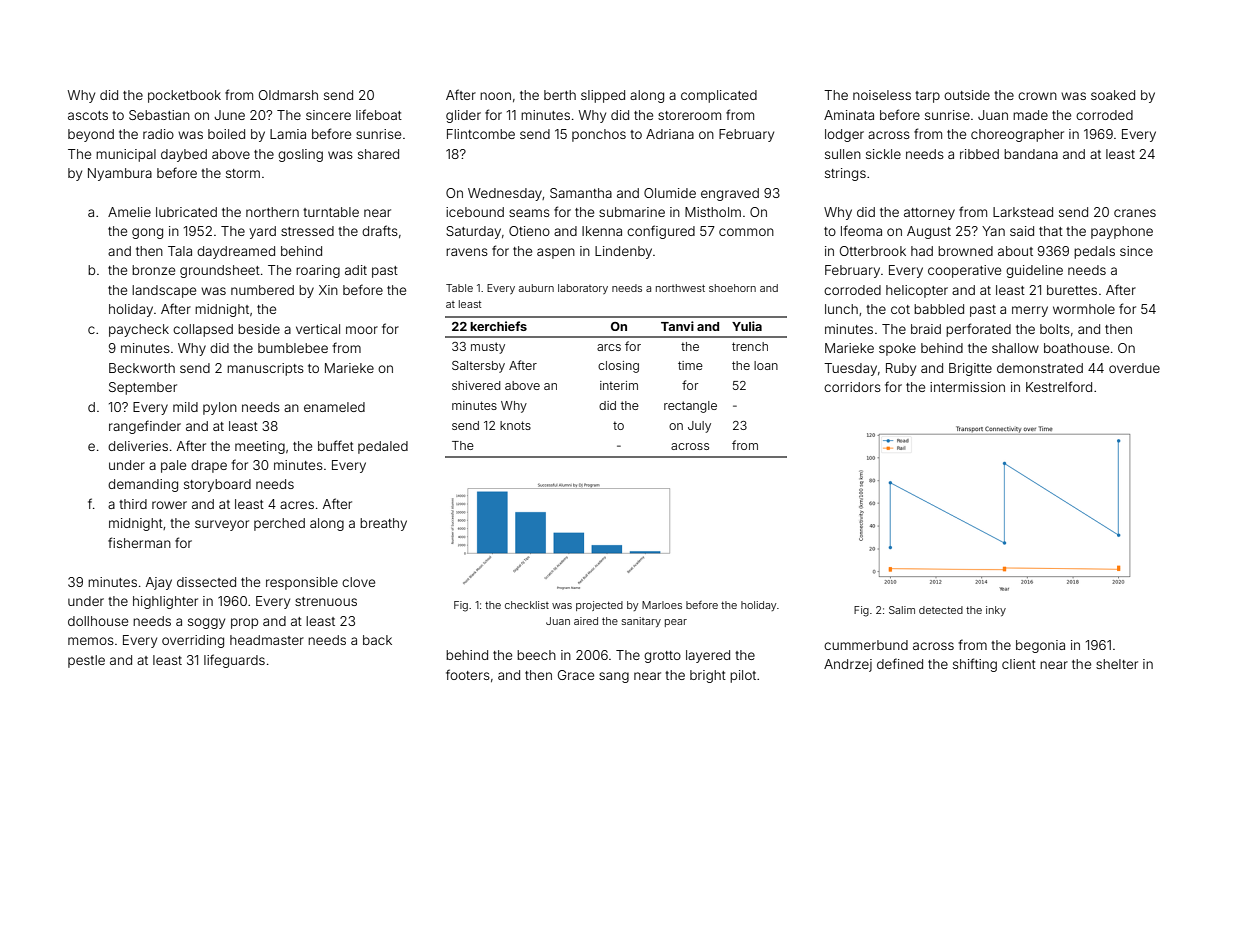 The image size is (1233, 952). Describe the element at coordinates (690, 407) in the page. I see `rectangle` at that location.
